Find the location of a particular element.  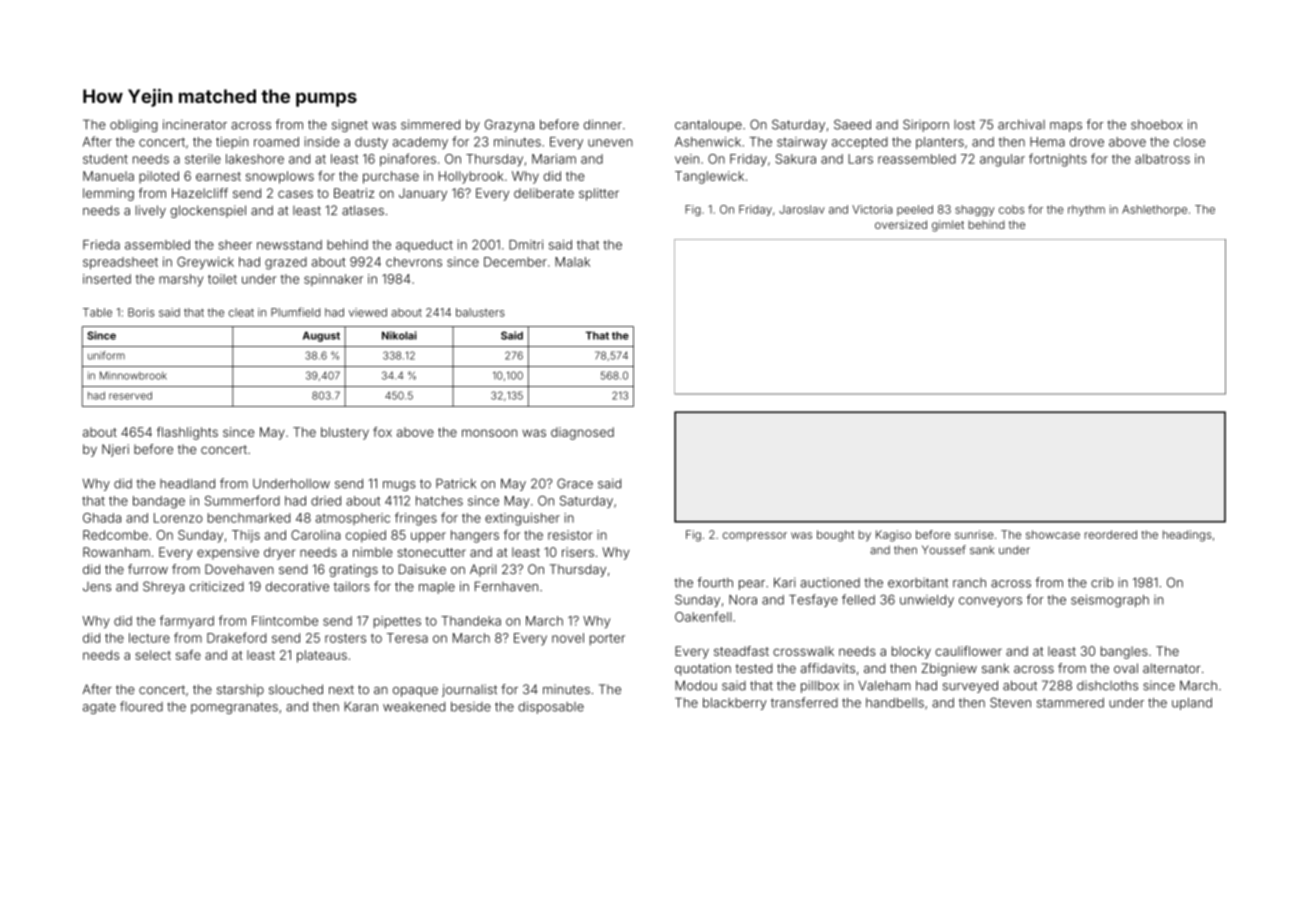

vein is located at coordinates (687, 159).
